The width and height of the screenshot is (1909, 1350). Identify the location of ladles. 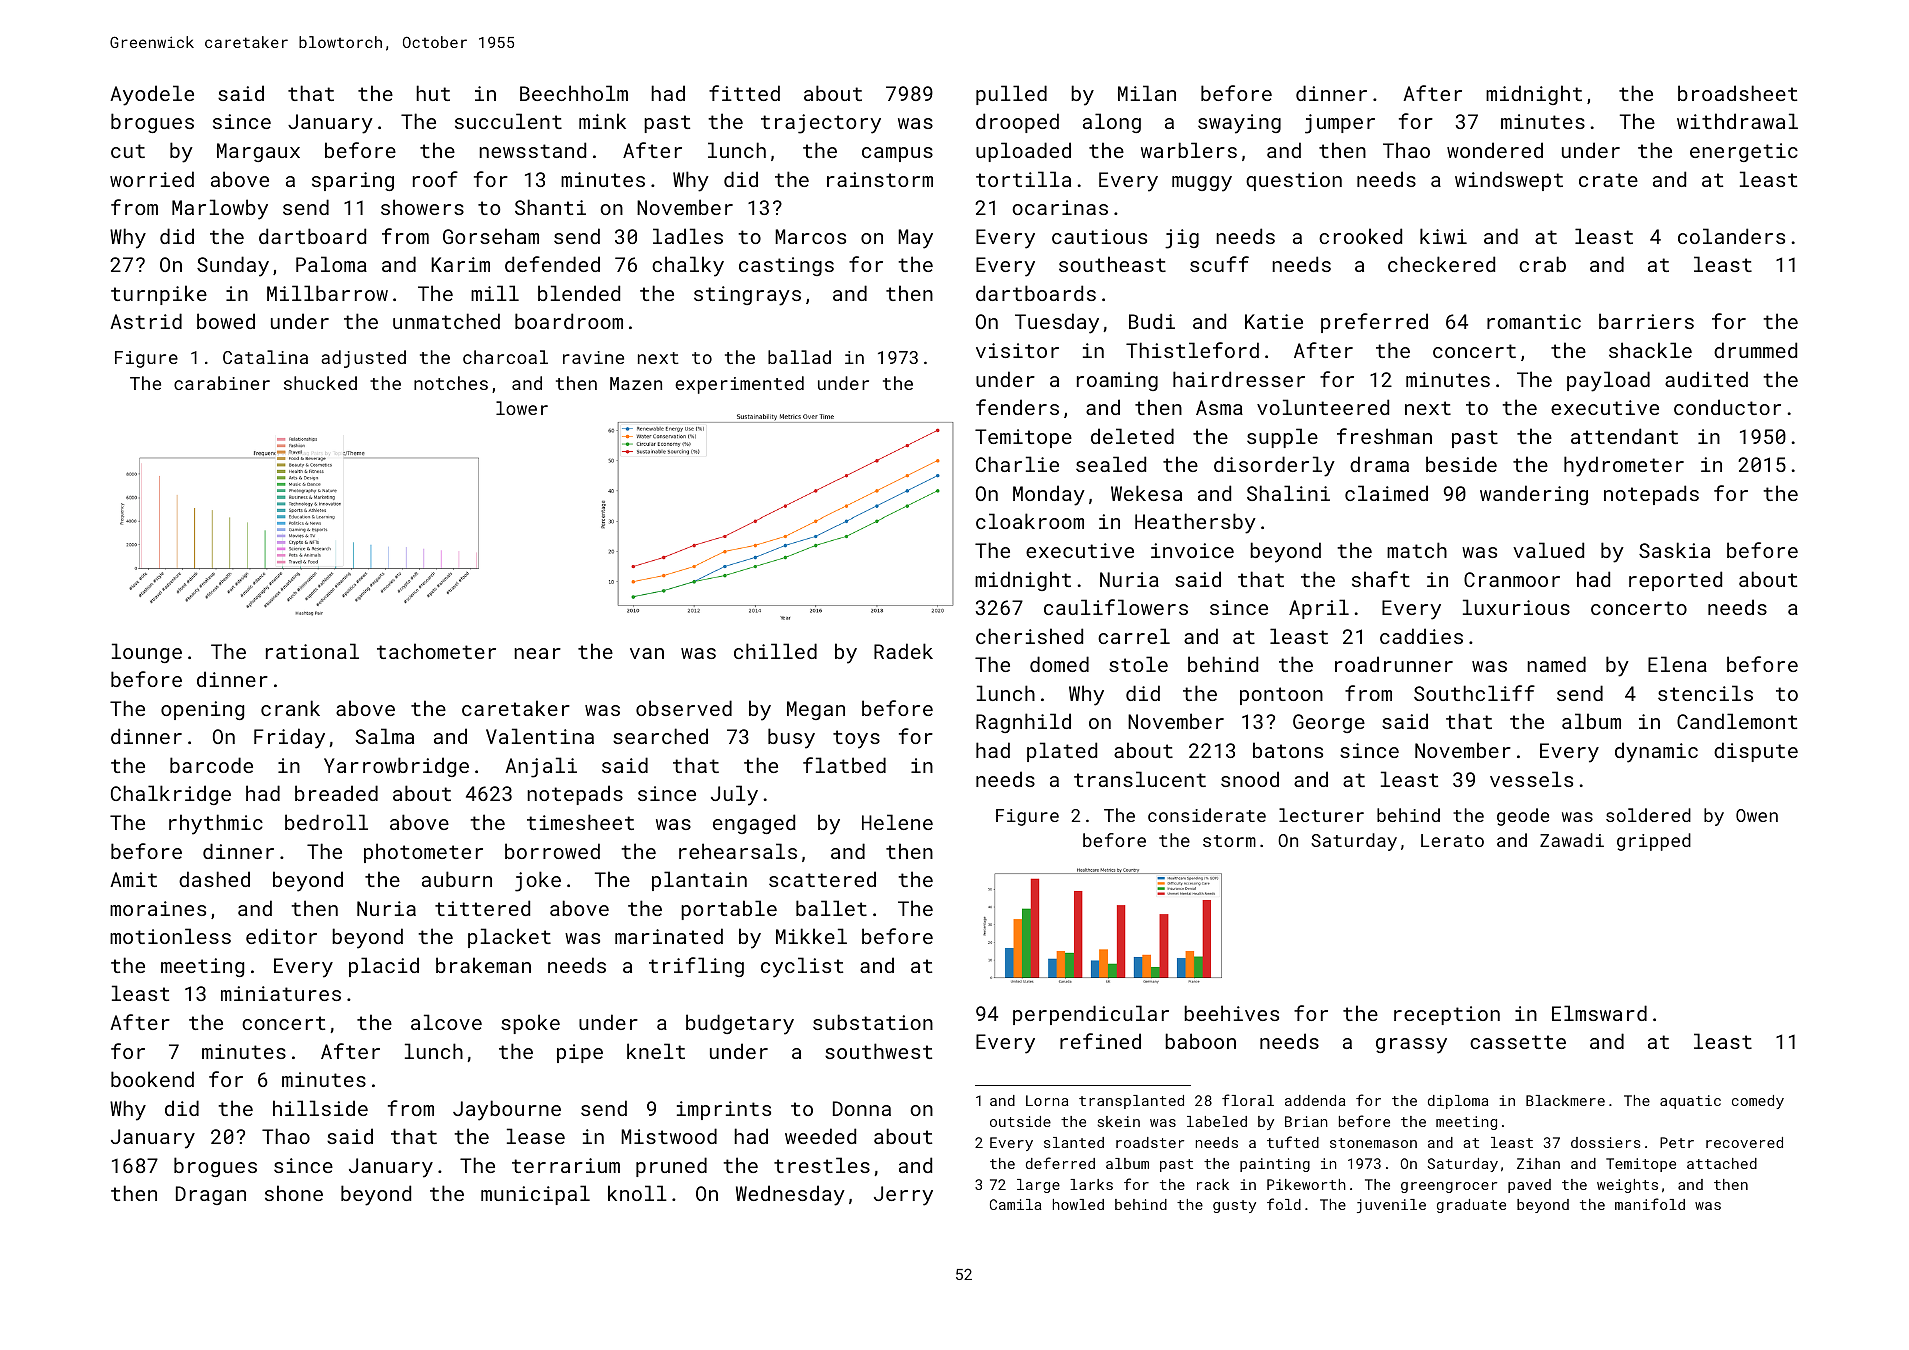
(688, 236).
